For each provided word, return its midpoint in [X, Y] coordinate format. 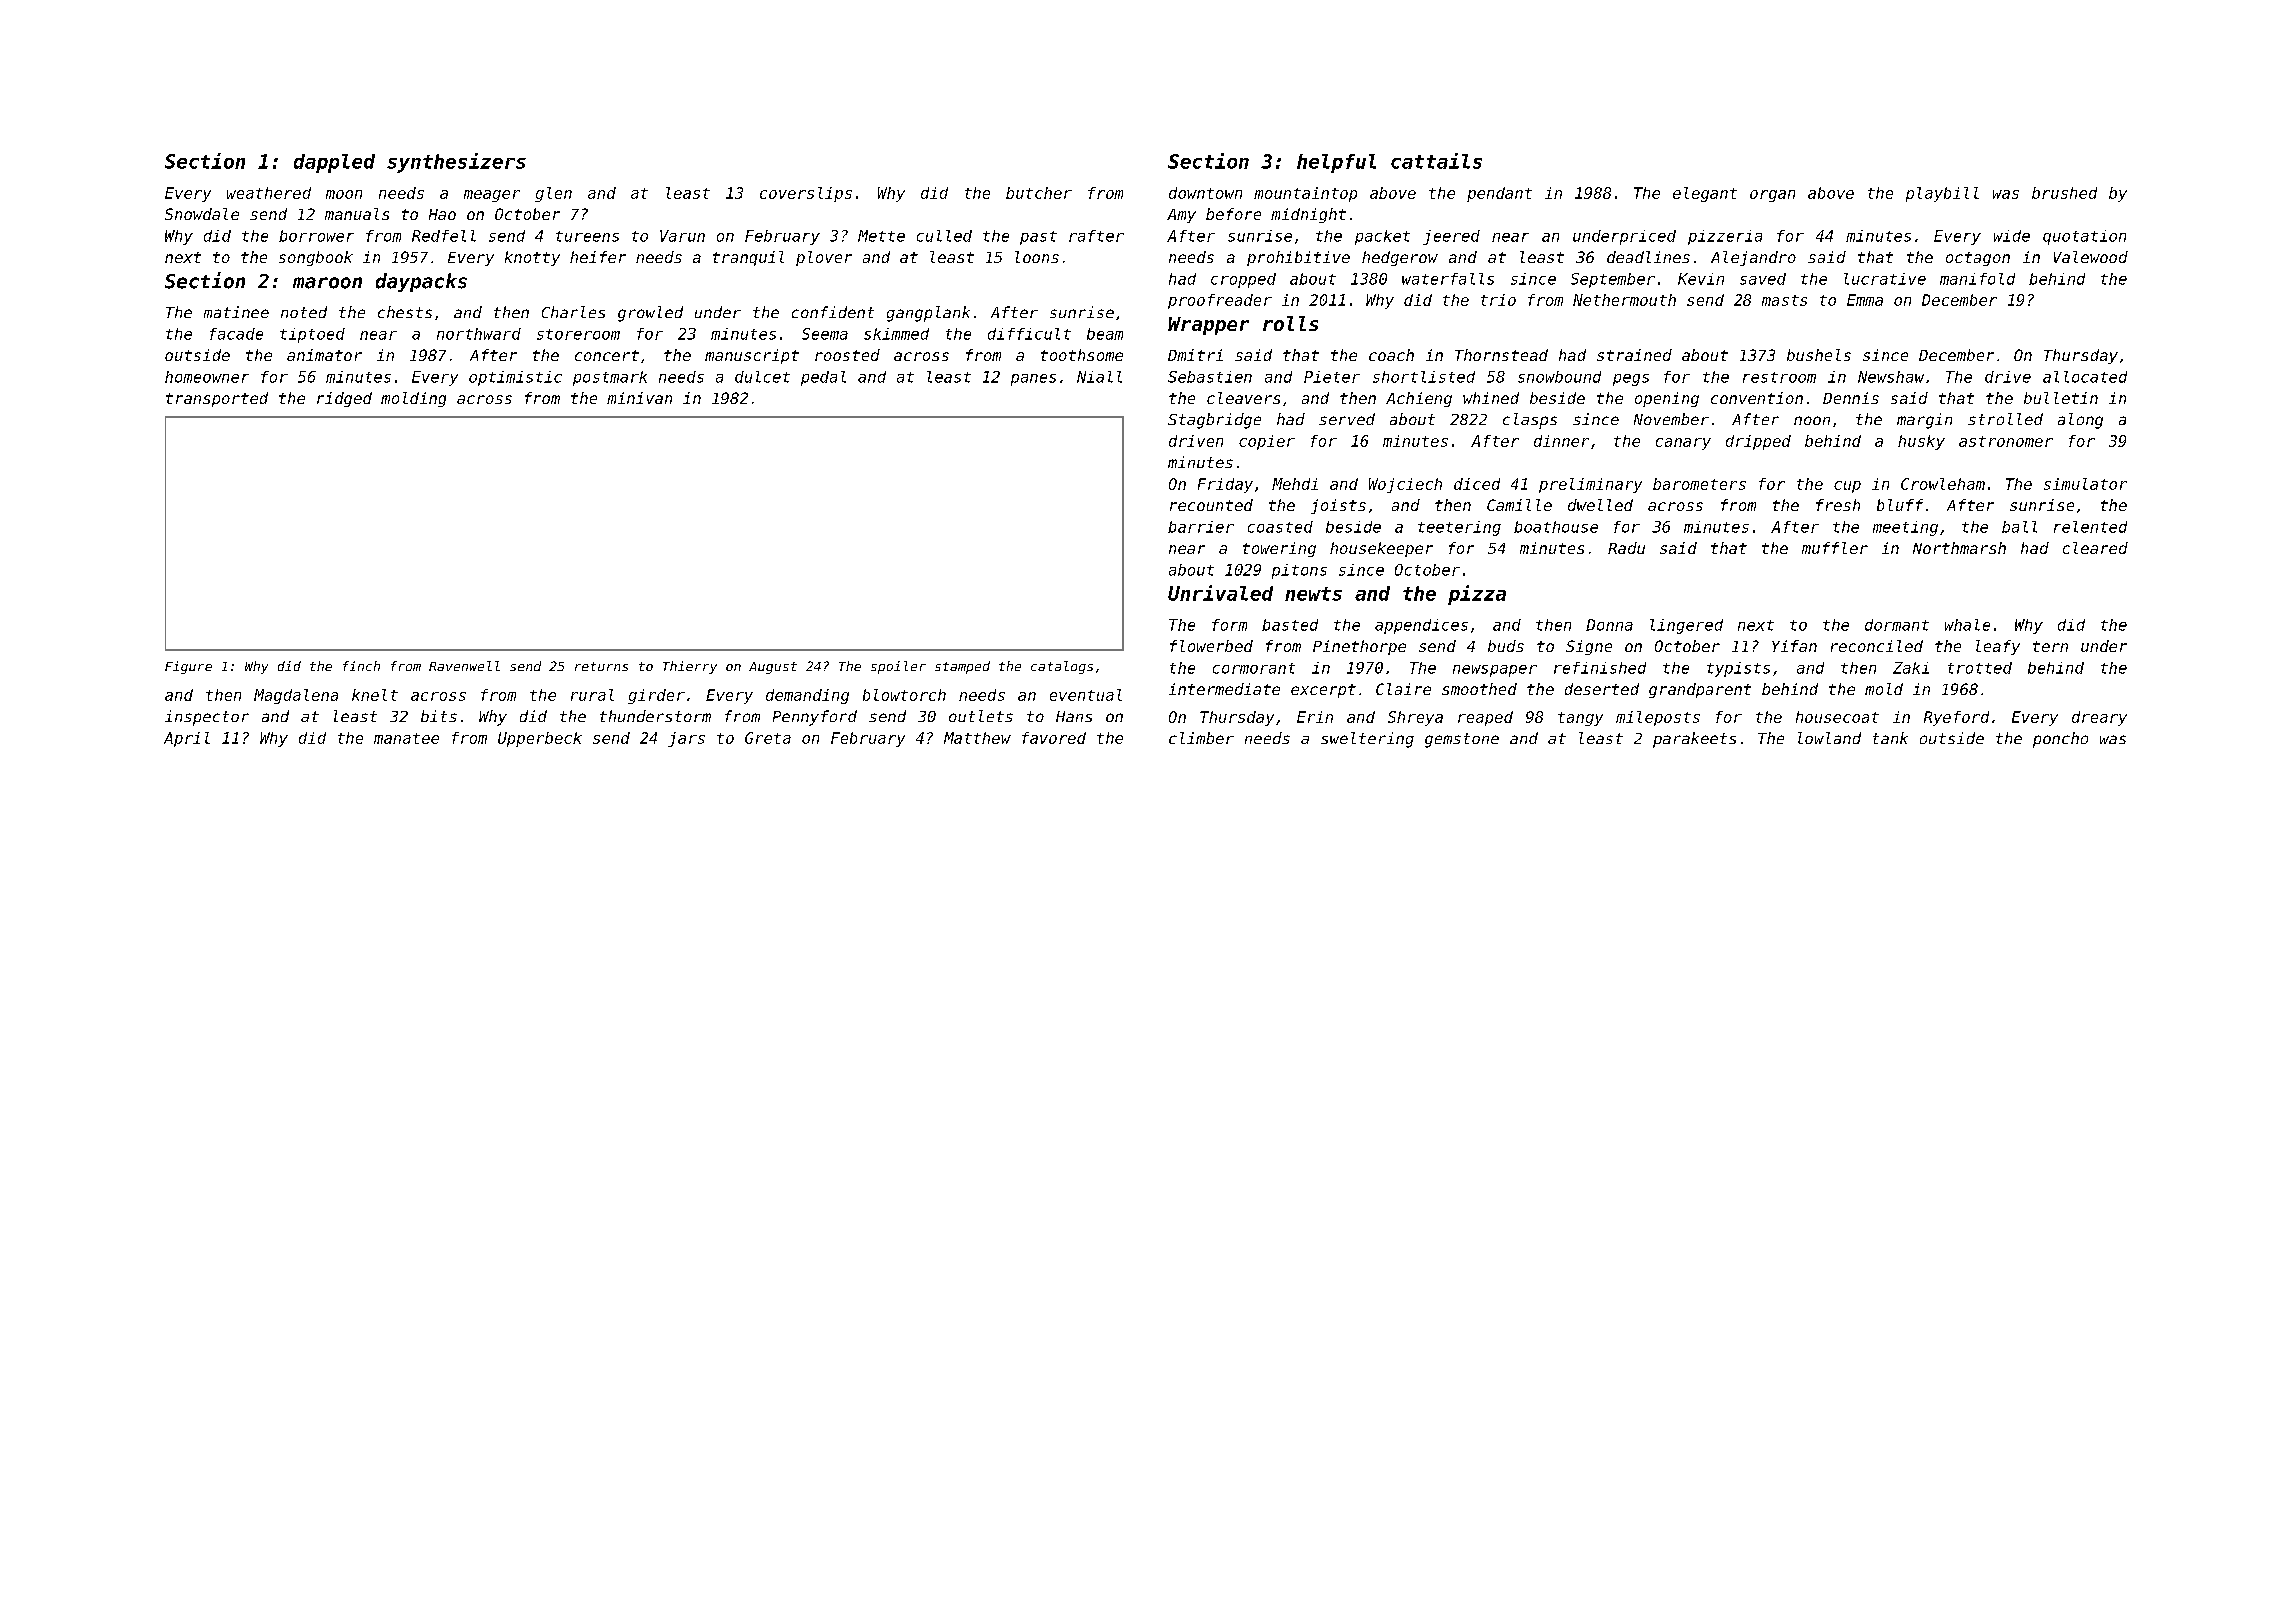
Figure [188, 667]
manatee [406, 738]
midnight [1308, 215]
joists [1338, 506]
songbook [316, 258]
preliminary [1590, 485]
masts [1784, 300]
